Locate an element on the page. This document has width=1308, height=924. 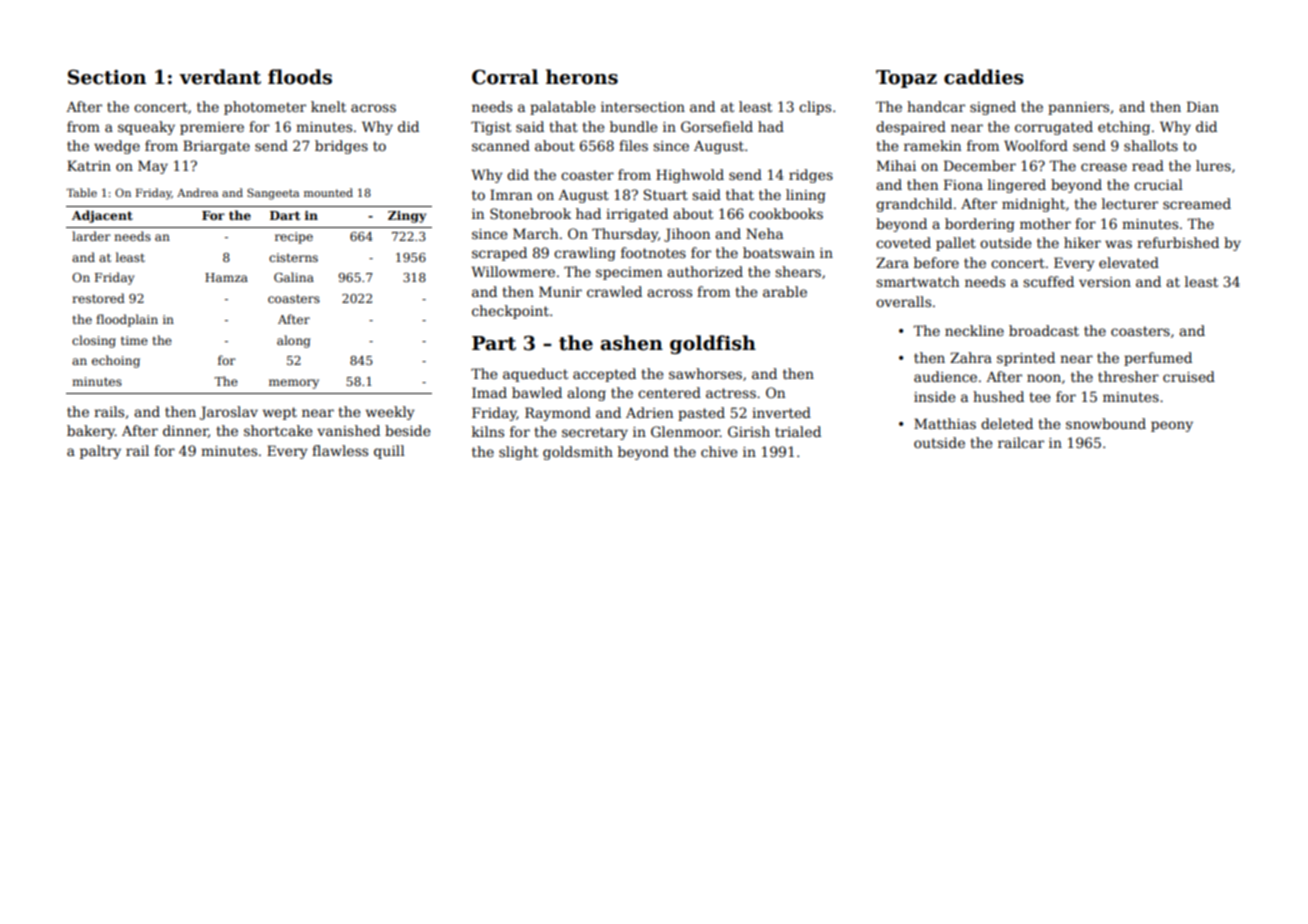
Glenmoor is located at coordinates (685, 431).
